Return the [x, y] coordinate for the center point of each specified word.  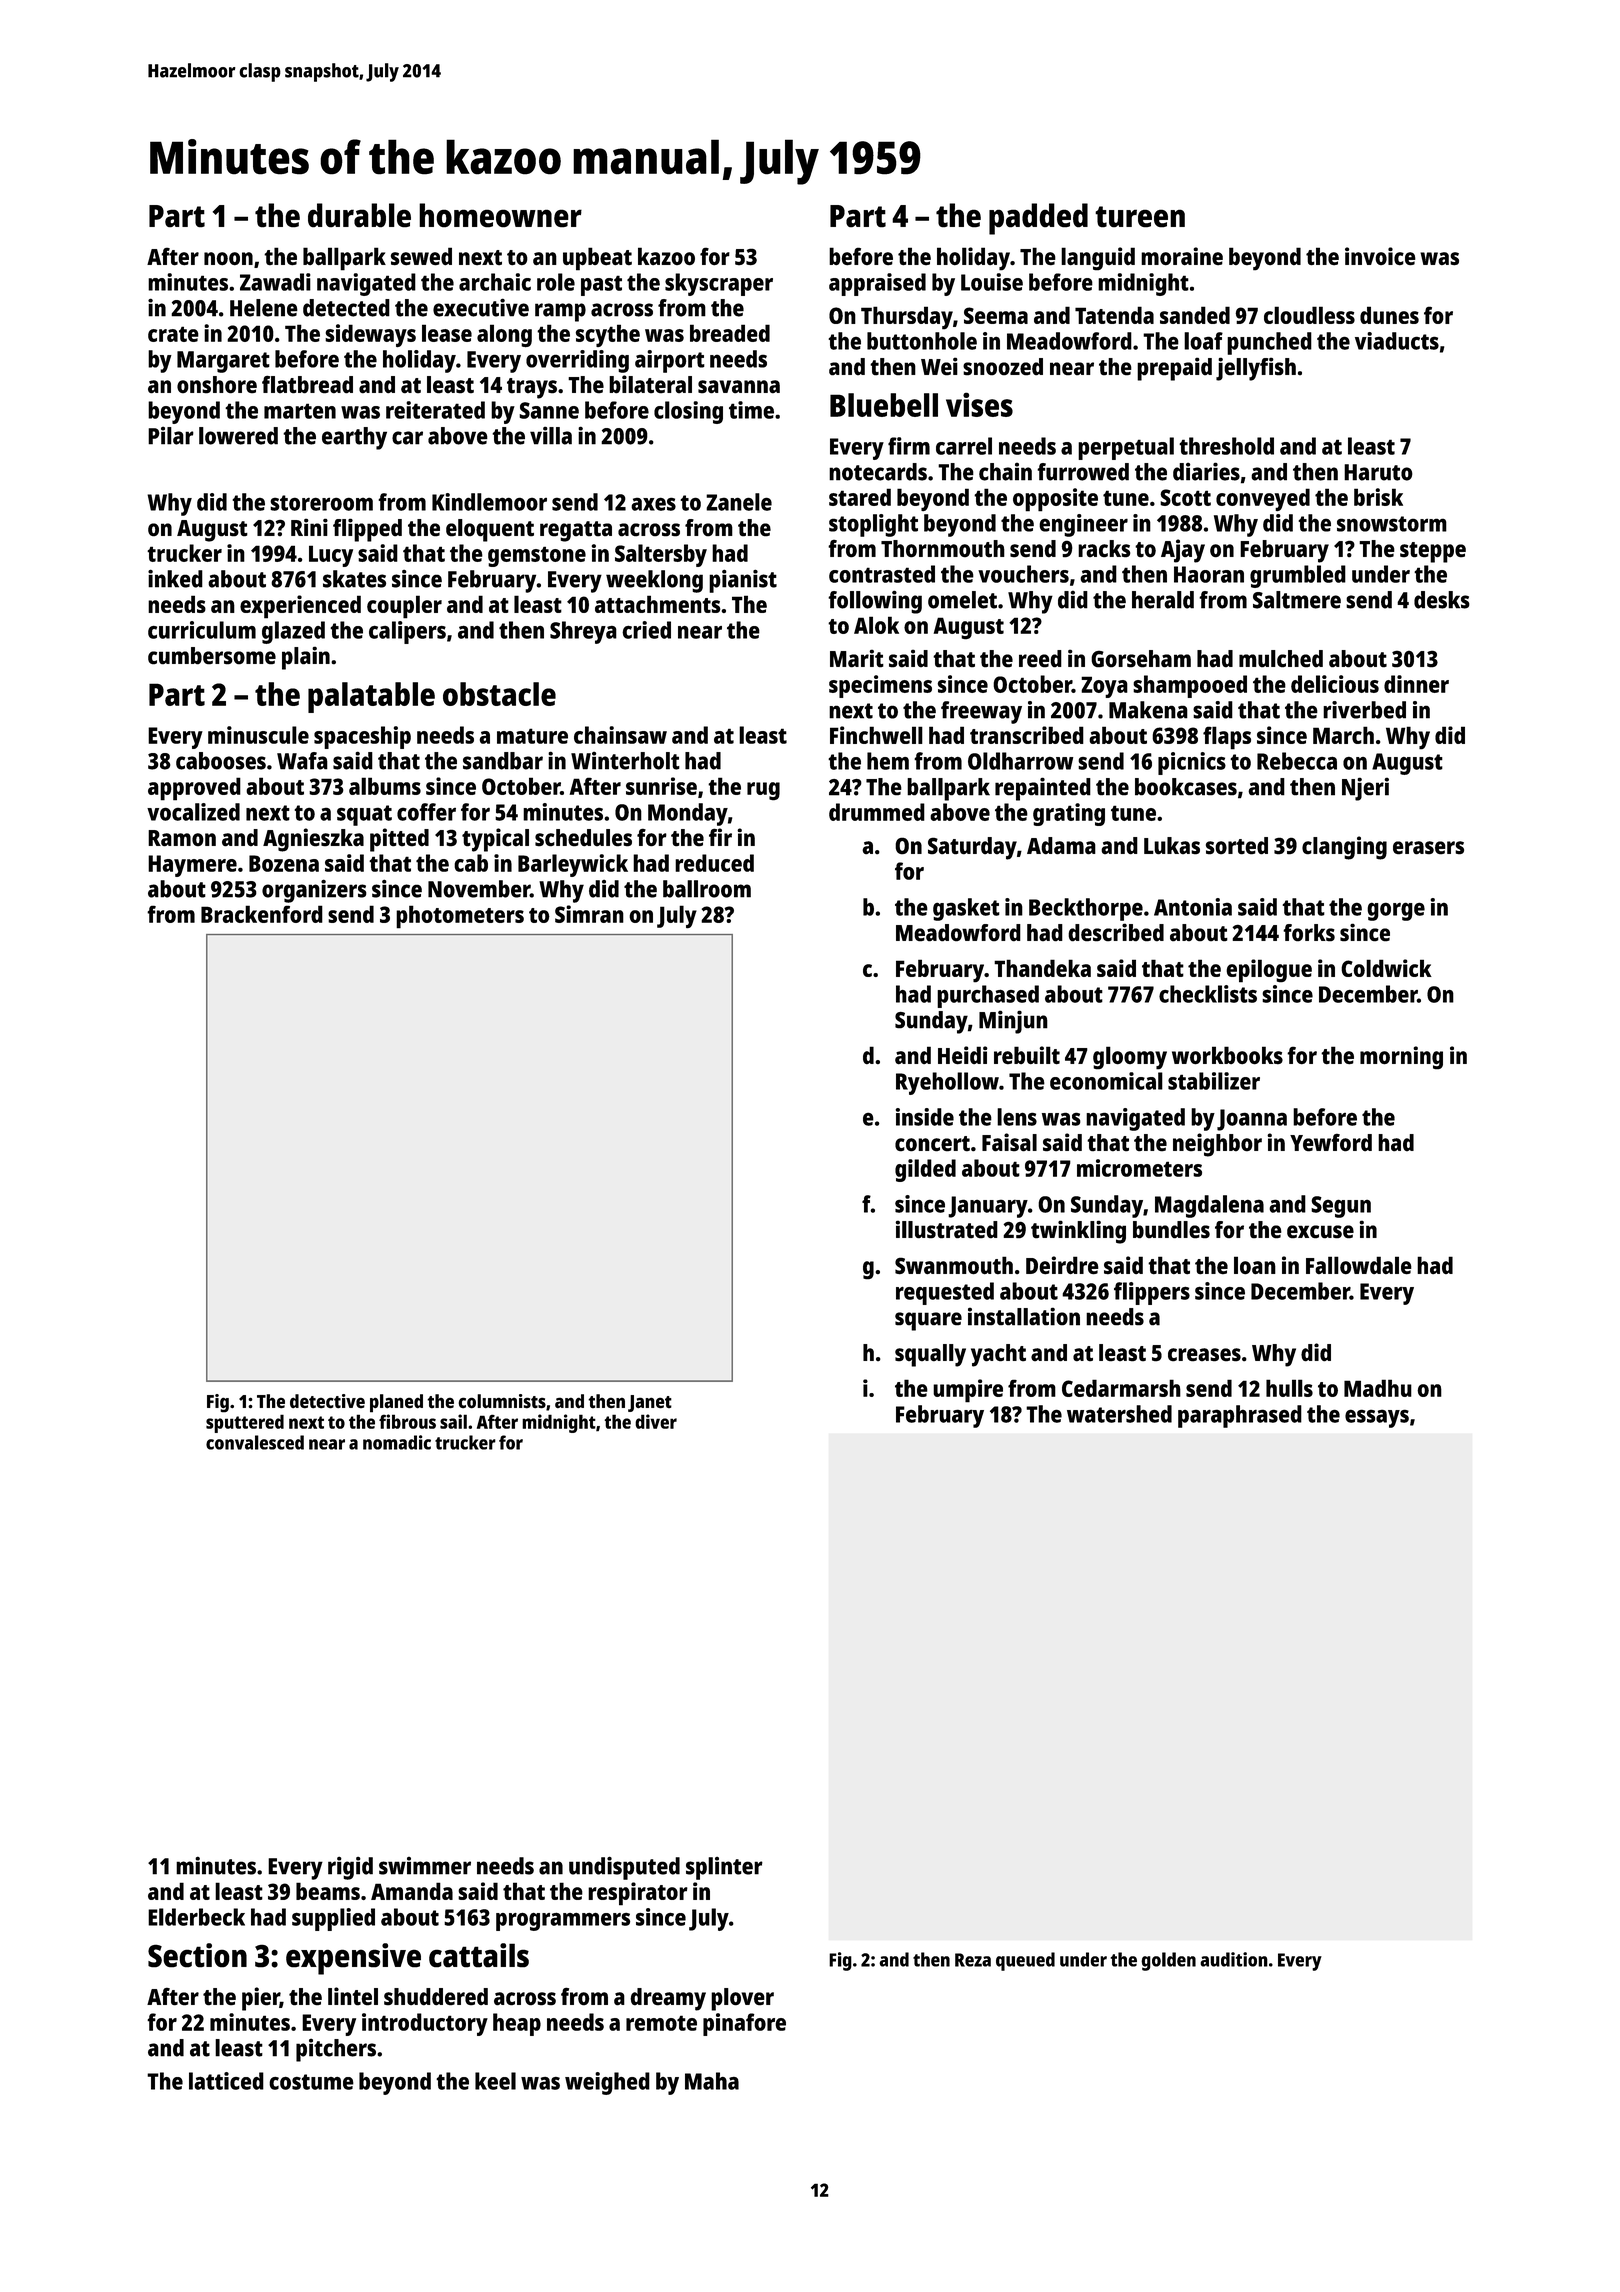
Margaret [223, 362]
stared [860, 497]
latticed [226, 2081]
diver [656, 1421]
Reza [973, 1960]
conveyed [1263, 499]
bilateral [650, 384]
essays [1377, 1418]
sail [453, 1421]
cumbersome [212, 656]
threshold [1226, 446]
